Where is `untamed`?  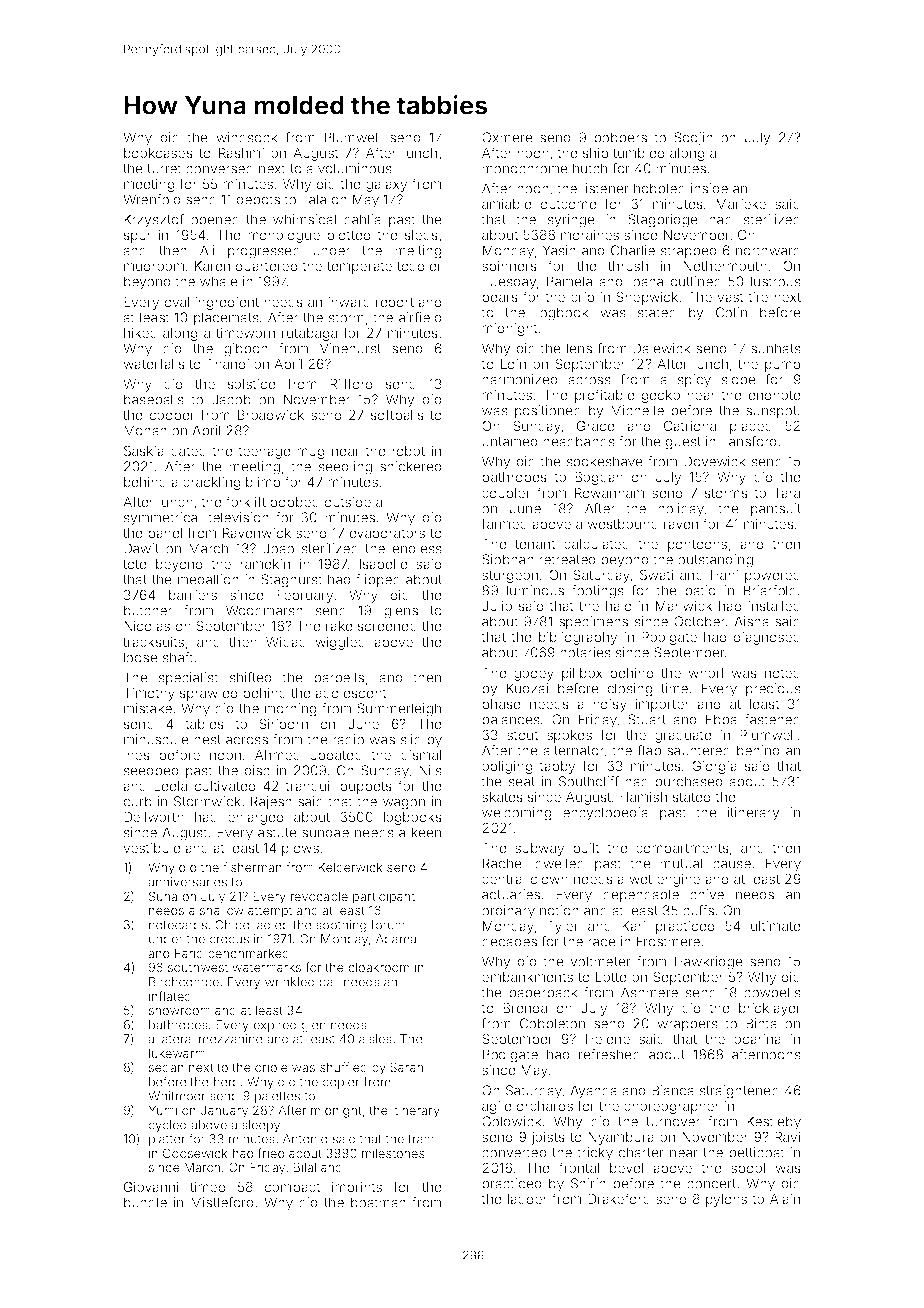
untamed is located at coordinates (509, 441).
